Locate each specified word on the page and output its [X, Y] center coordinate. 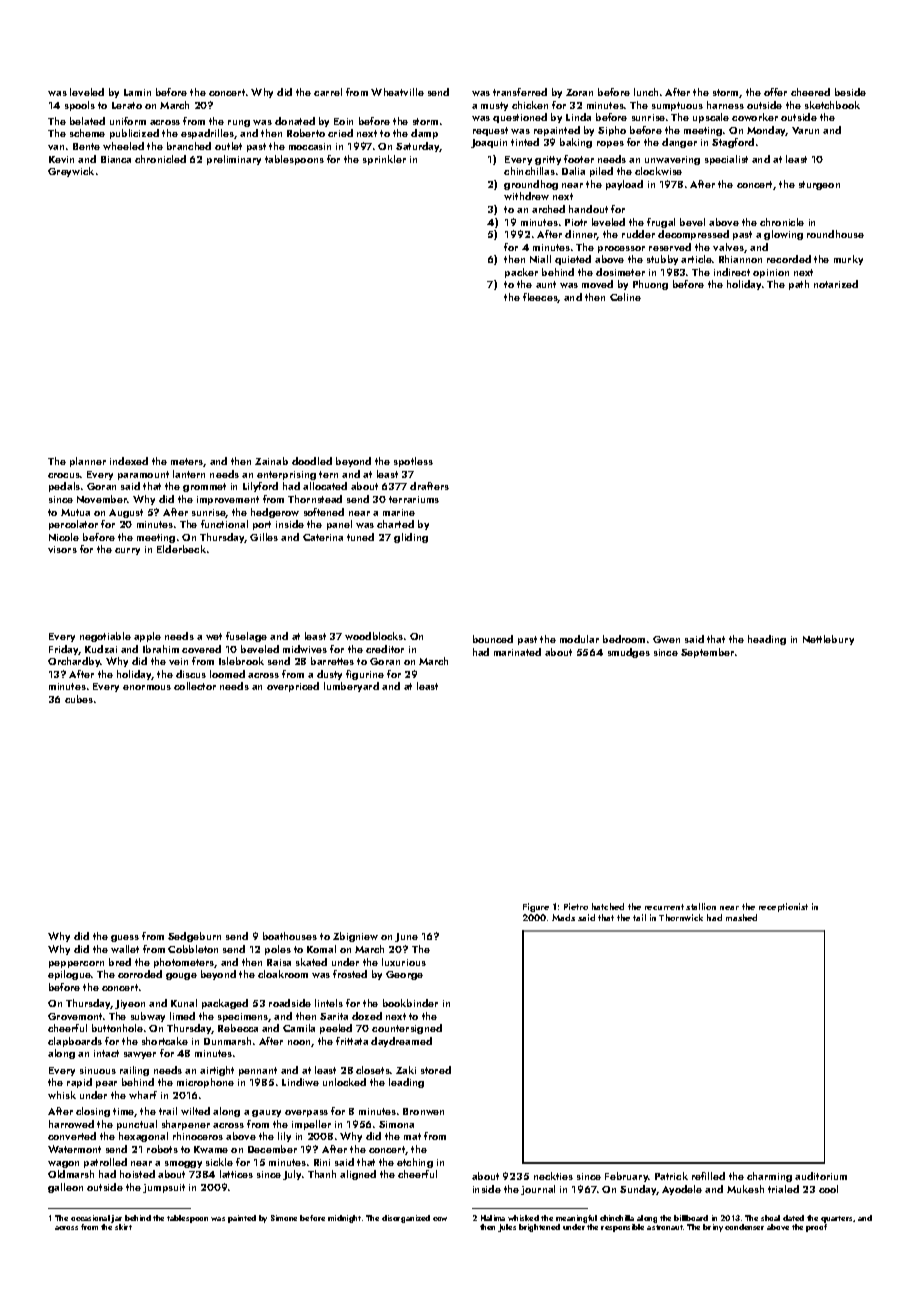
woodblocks [374, 636]
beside [850, 92]
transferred [520, 92]
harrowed [71, 1124]
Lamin [137, 92]
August [126, 513]
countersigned [407, 1029]
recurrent [664, 907]
